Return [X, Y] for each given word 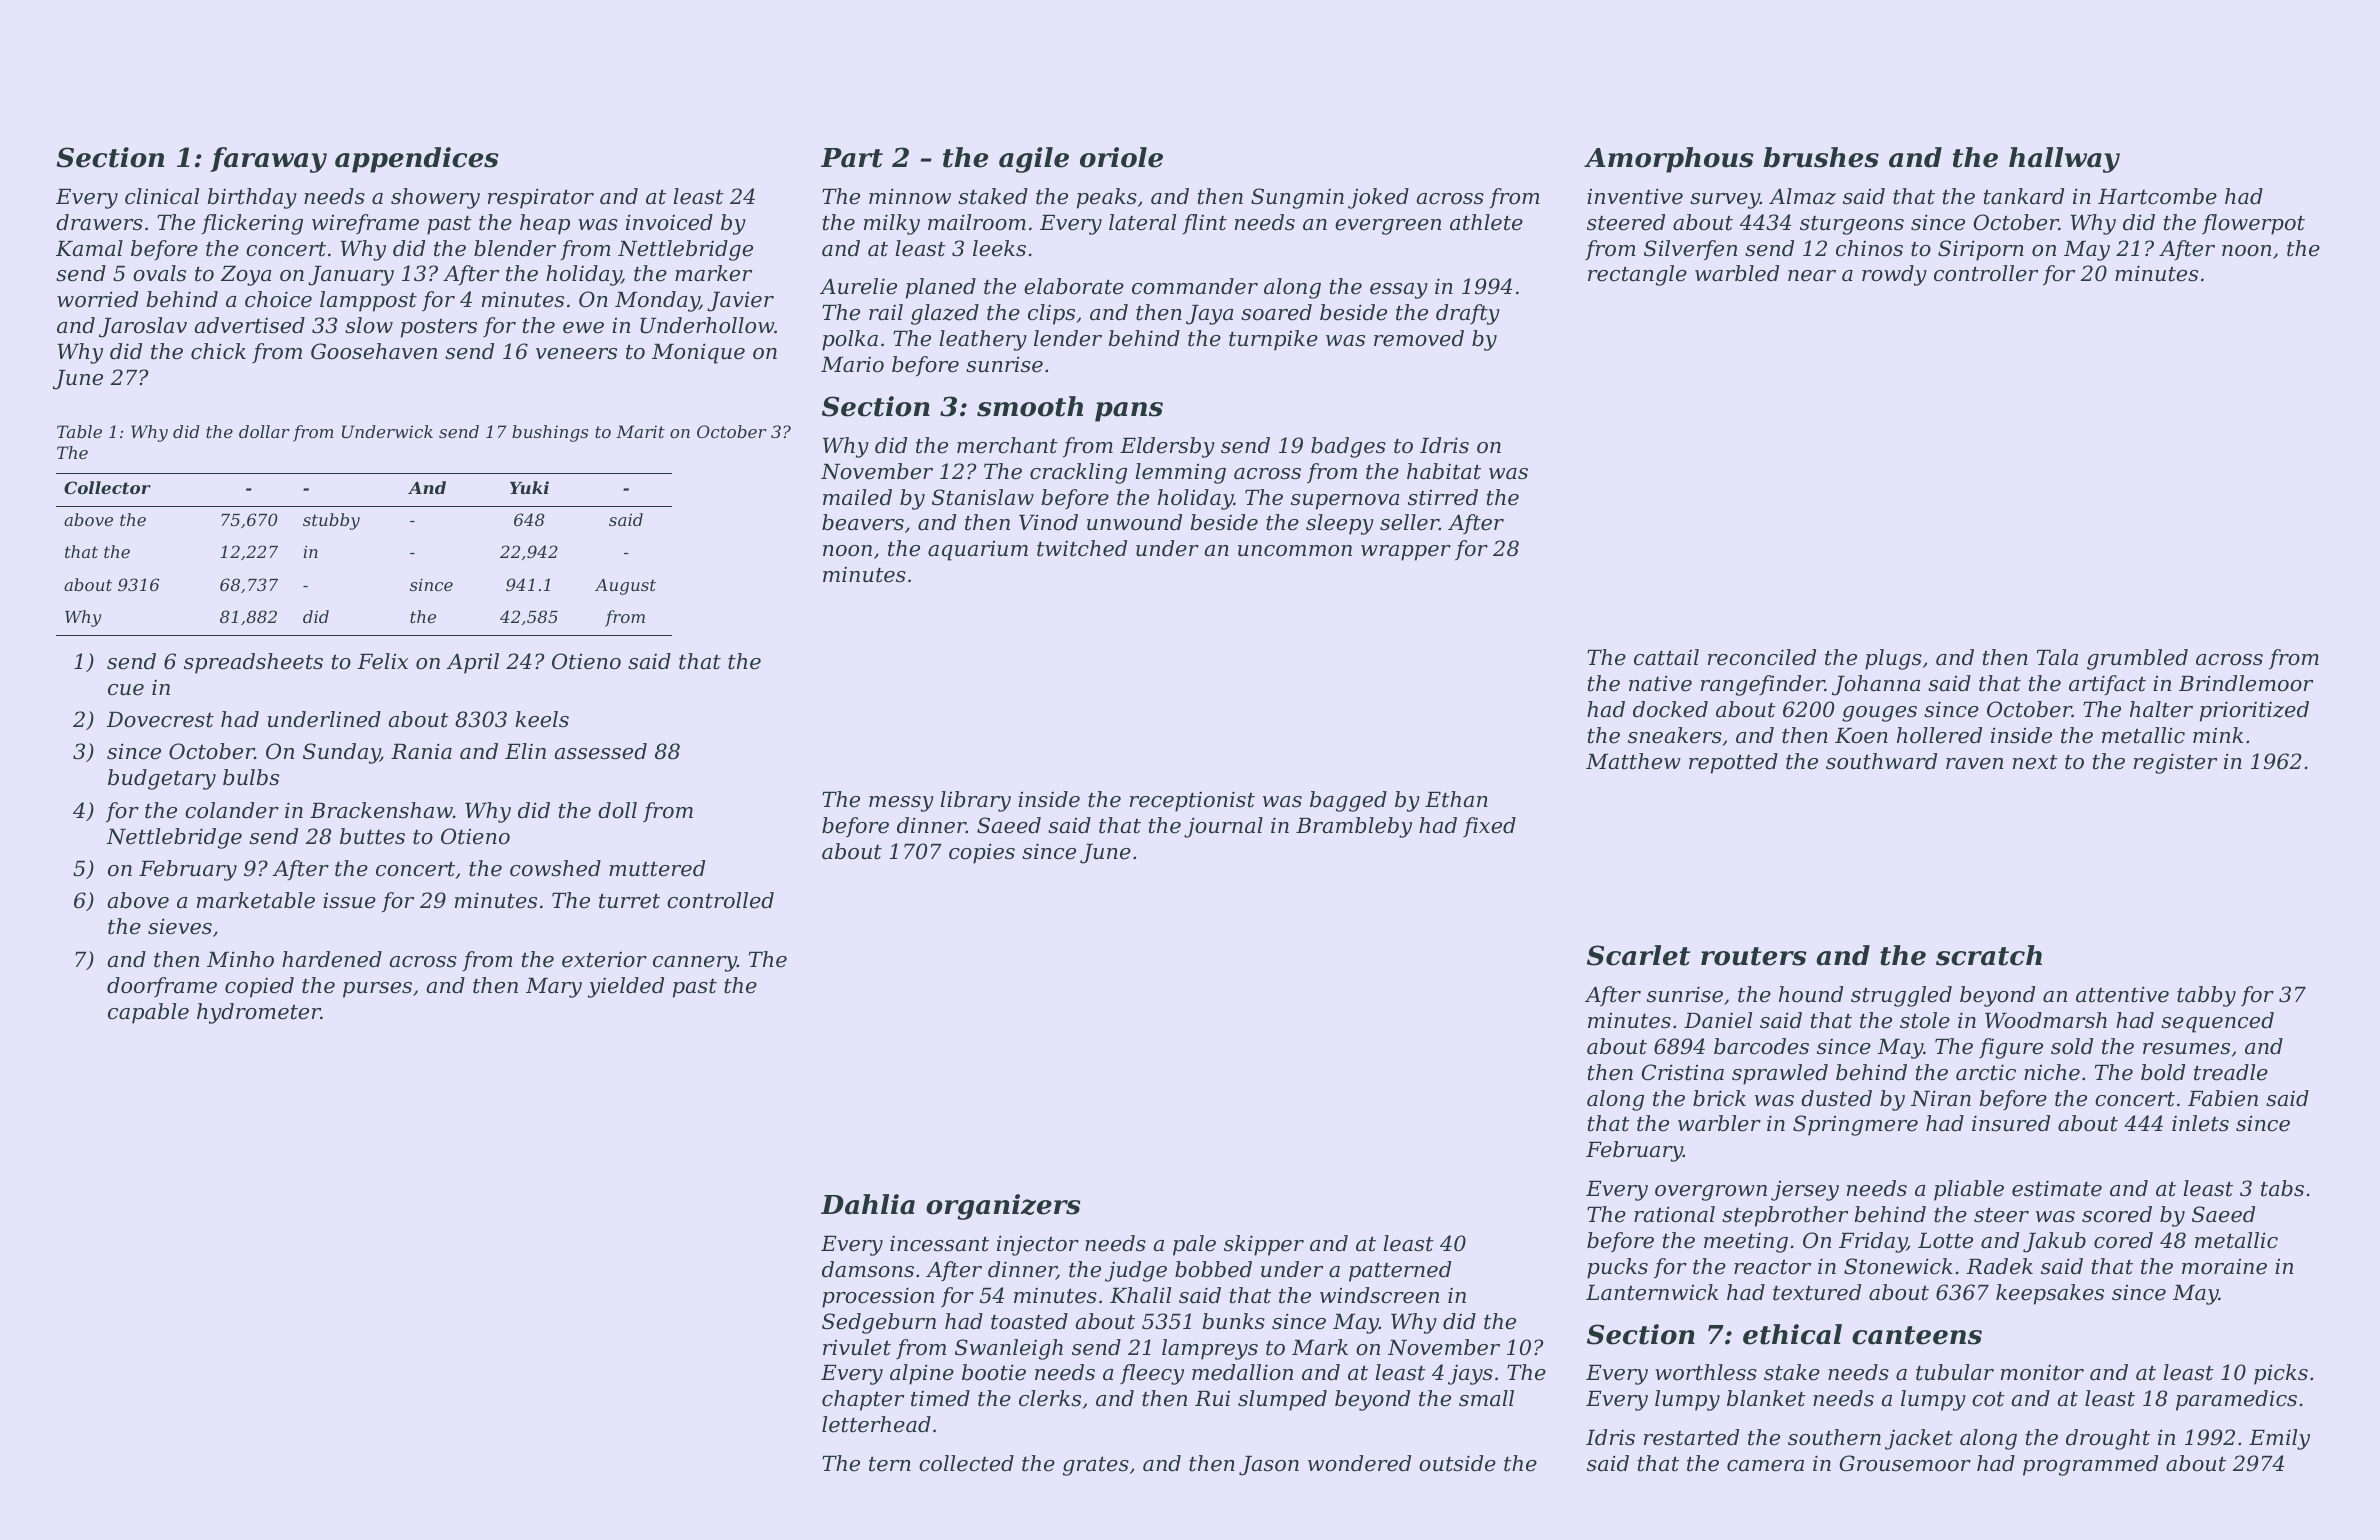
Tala [2057, 657]
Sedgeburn [879, 1323]
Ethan [1456, 799]
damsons [868, 1269]
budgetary [162, 779]
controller [1986, 273]
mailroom [977, 222]
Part [852, 158]
